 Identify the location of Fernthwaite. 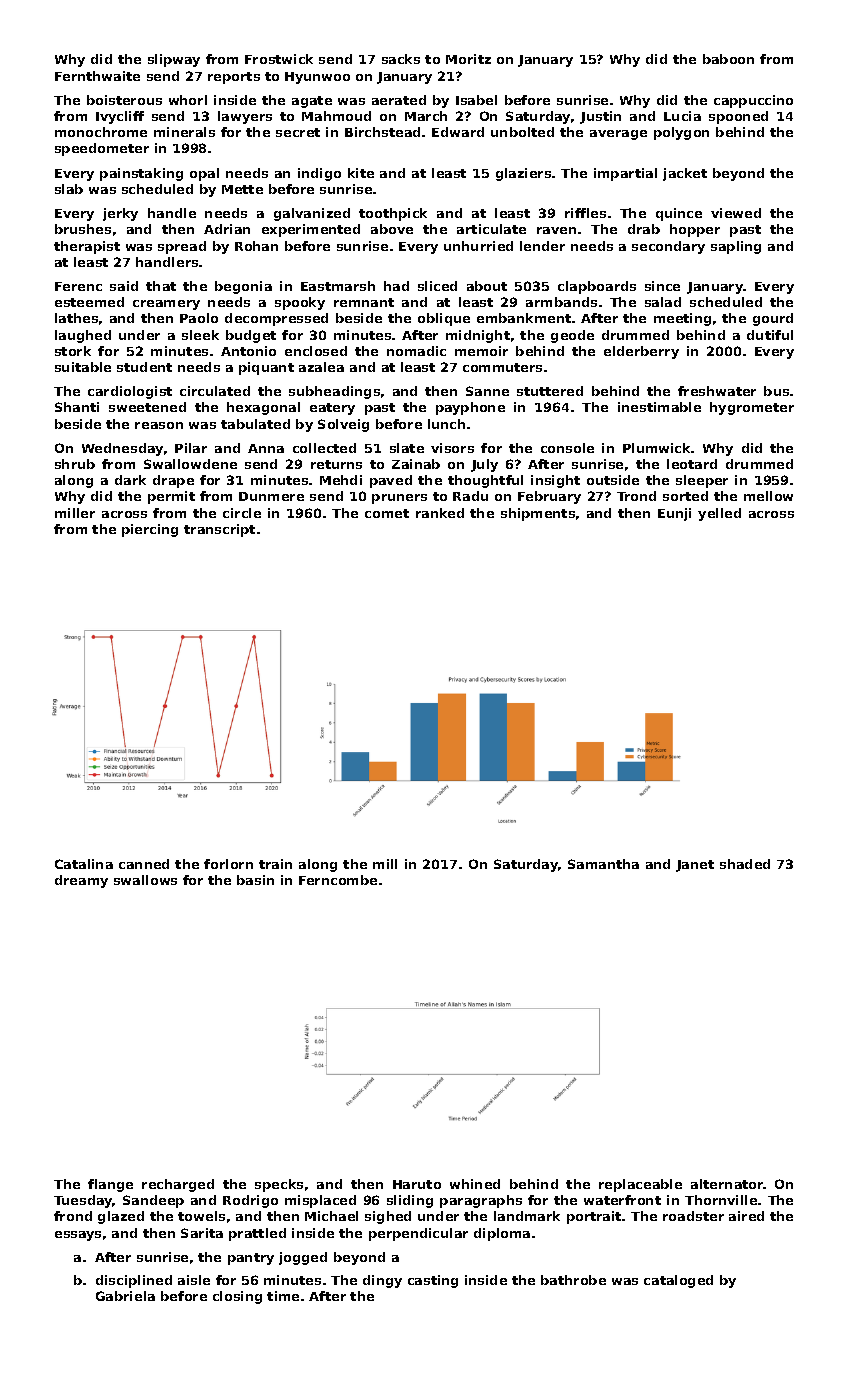
(97, 76).
